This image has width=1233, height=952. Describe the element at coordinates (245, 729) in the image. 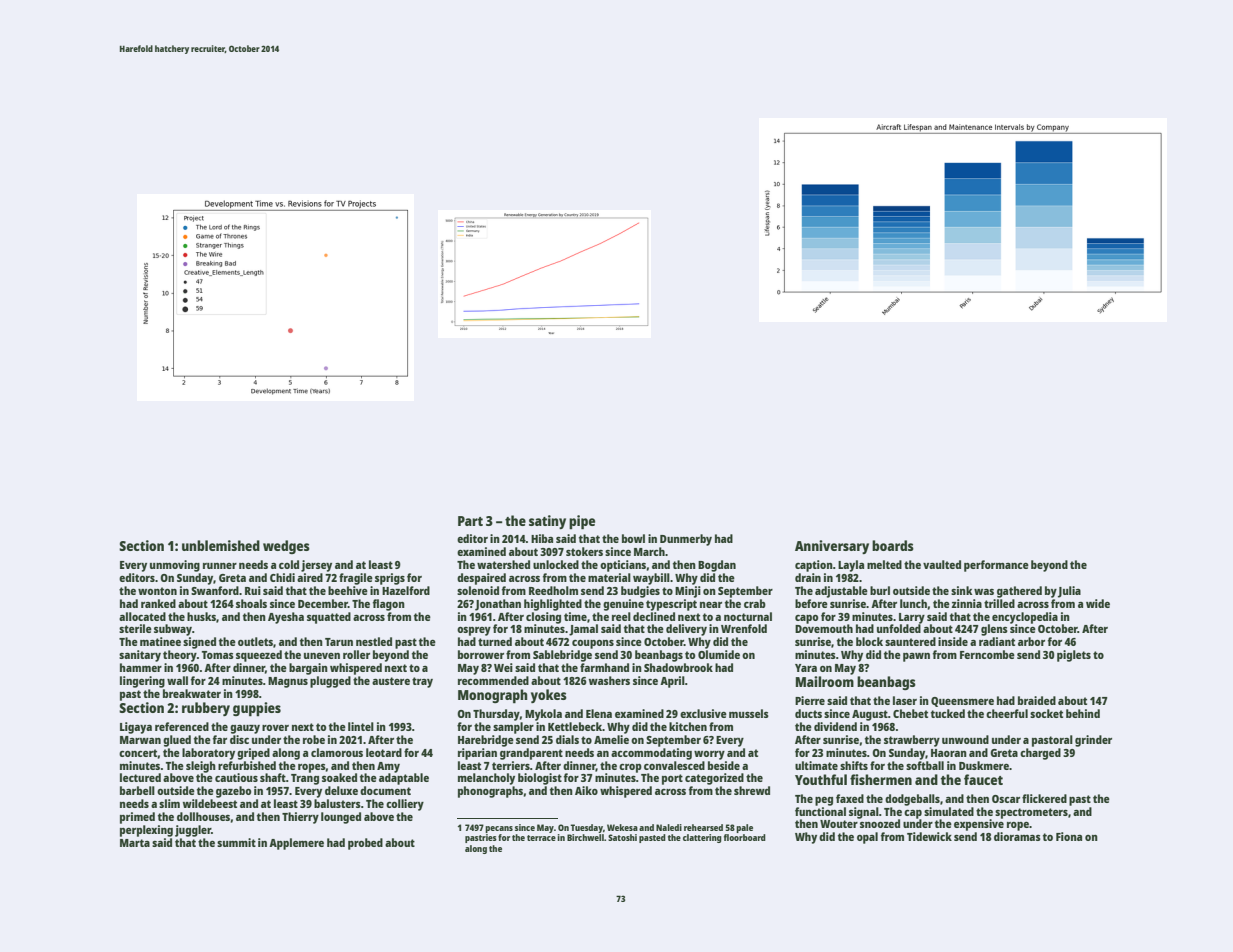

I see `gauzy` at that location.
